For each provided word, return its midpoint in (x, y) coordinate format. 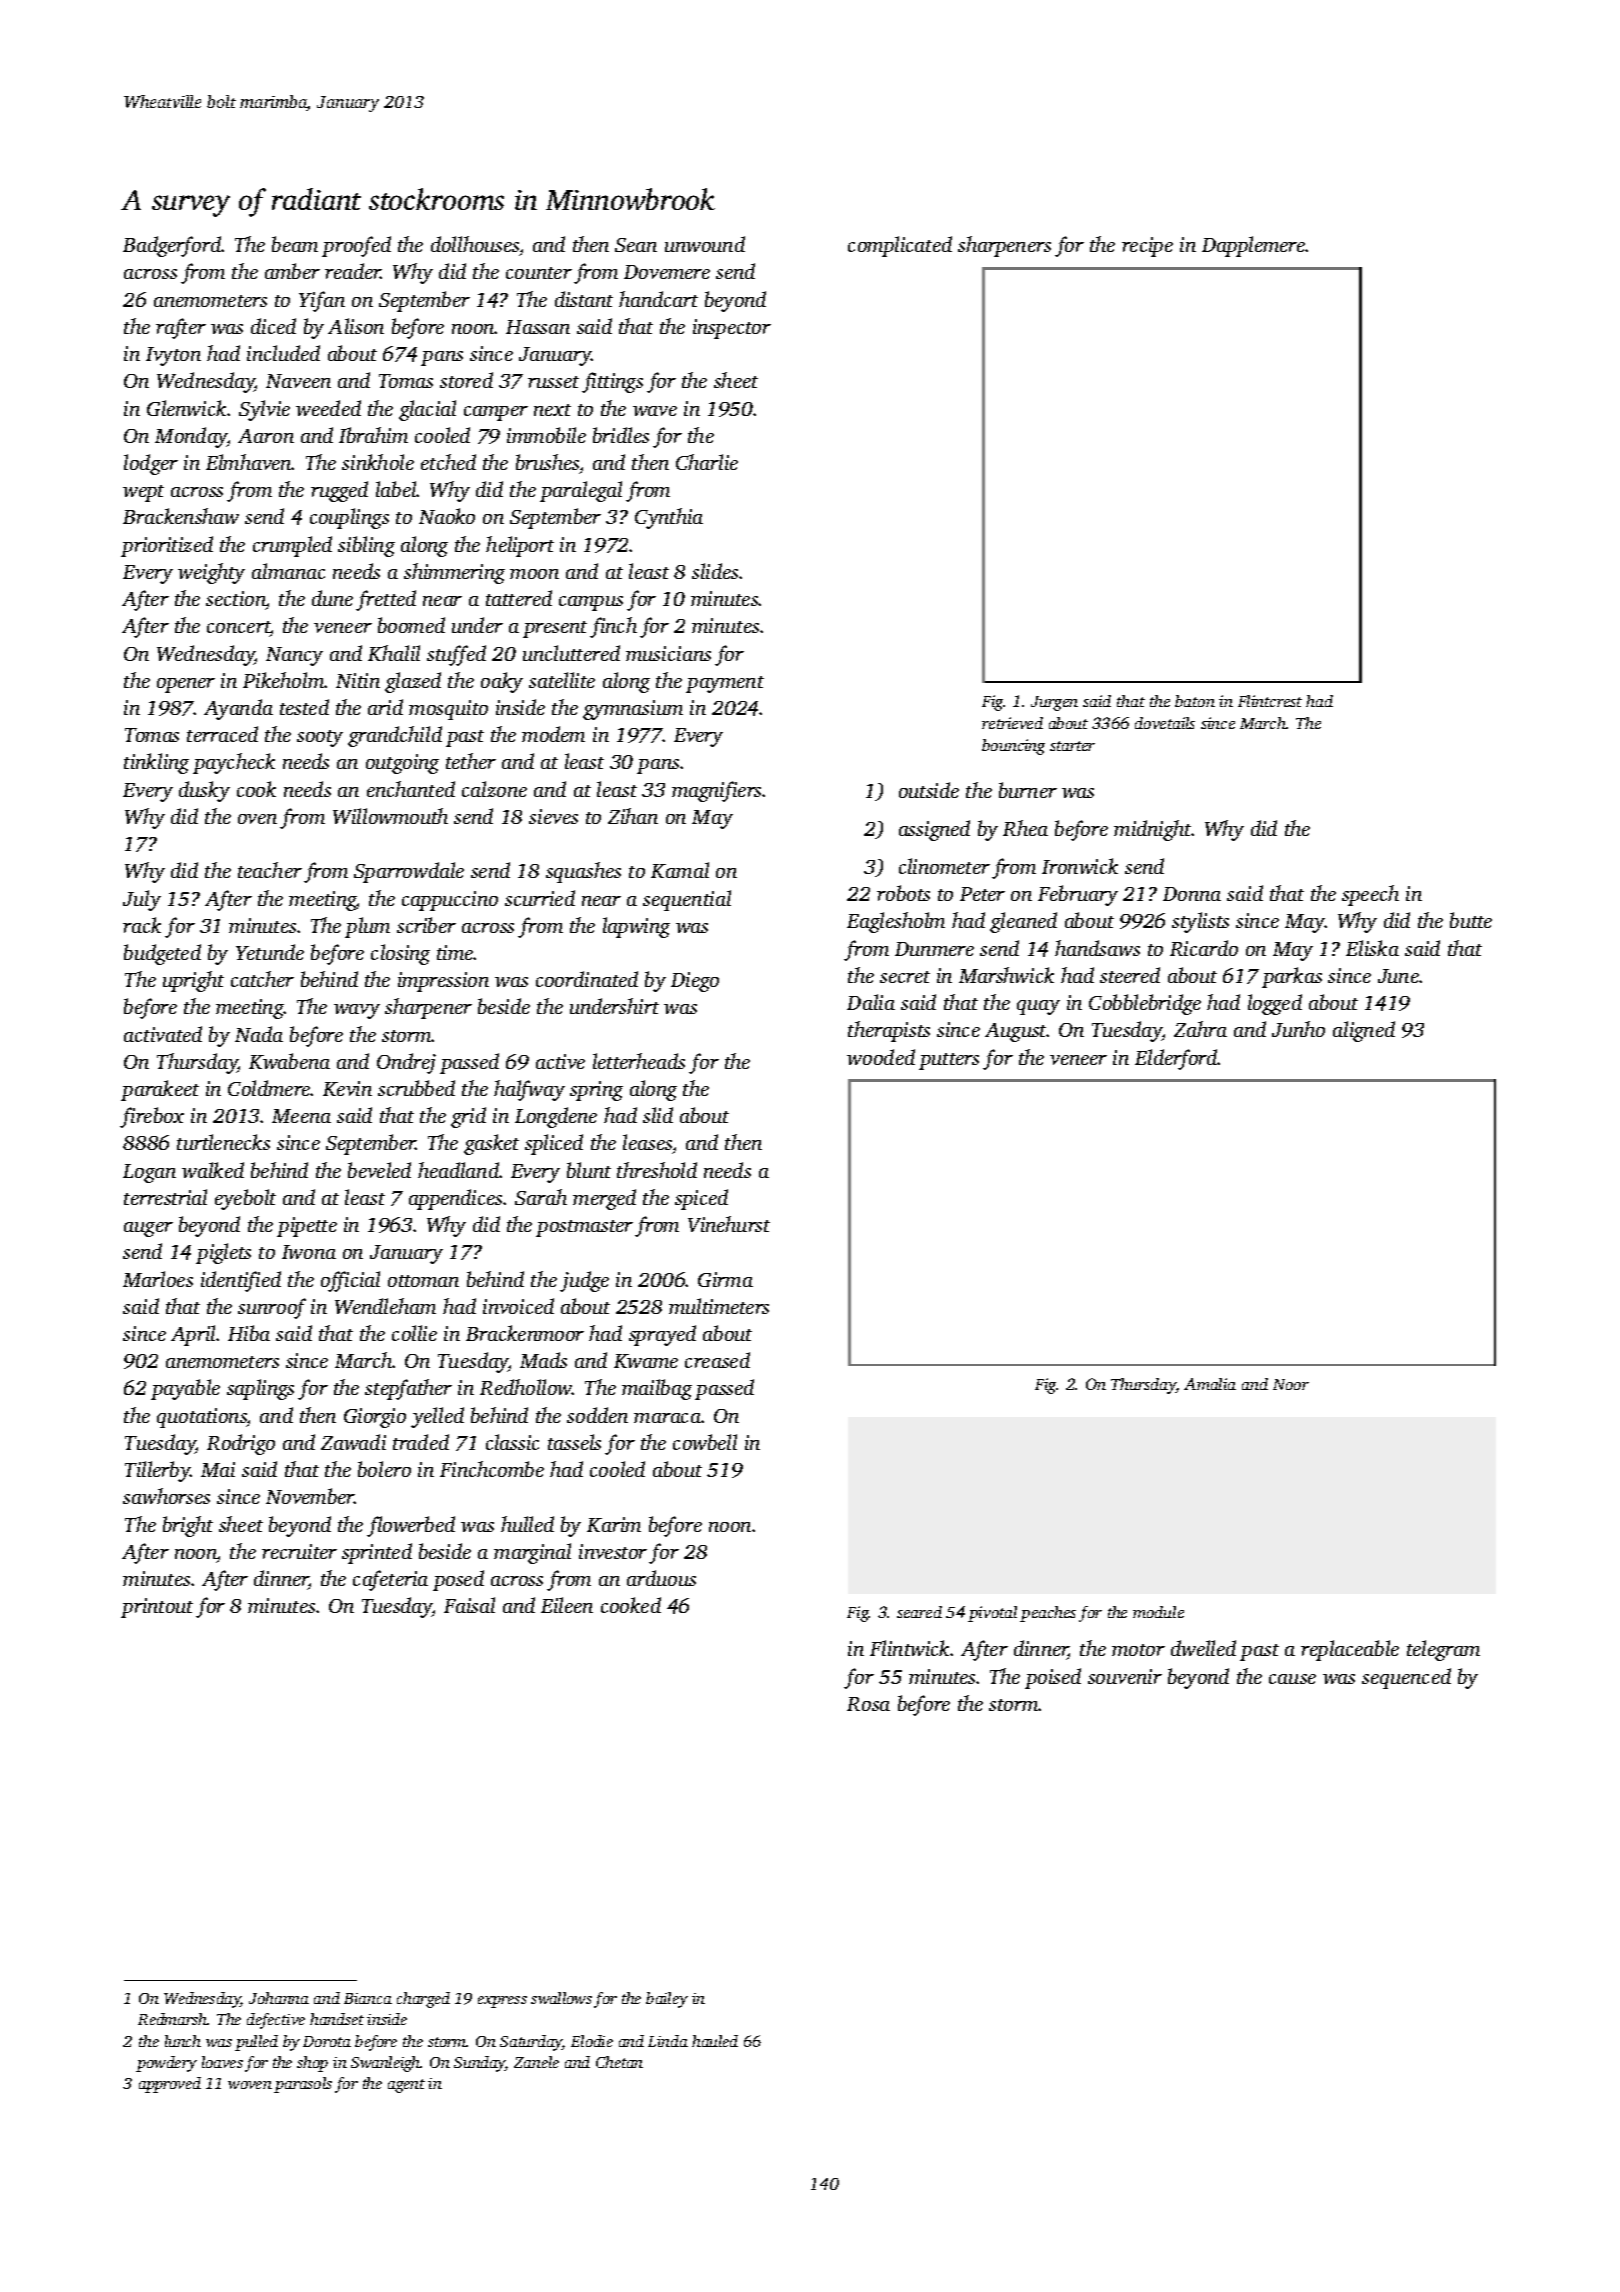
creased (717, 1360)
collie (414, 1333)
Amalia (1210, 1384)
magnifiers (717, 791)
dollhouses (475, 246)
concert (238, 629)
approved (170, 2085)
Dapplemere (1254, 246)
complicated (900, 246)
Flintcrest (1270, 701)
